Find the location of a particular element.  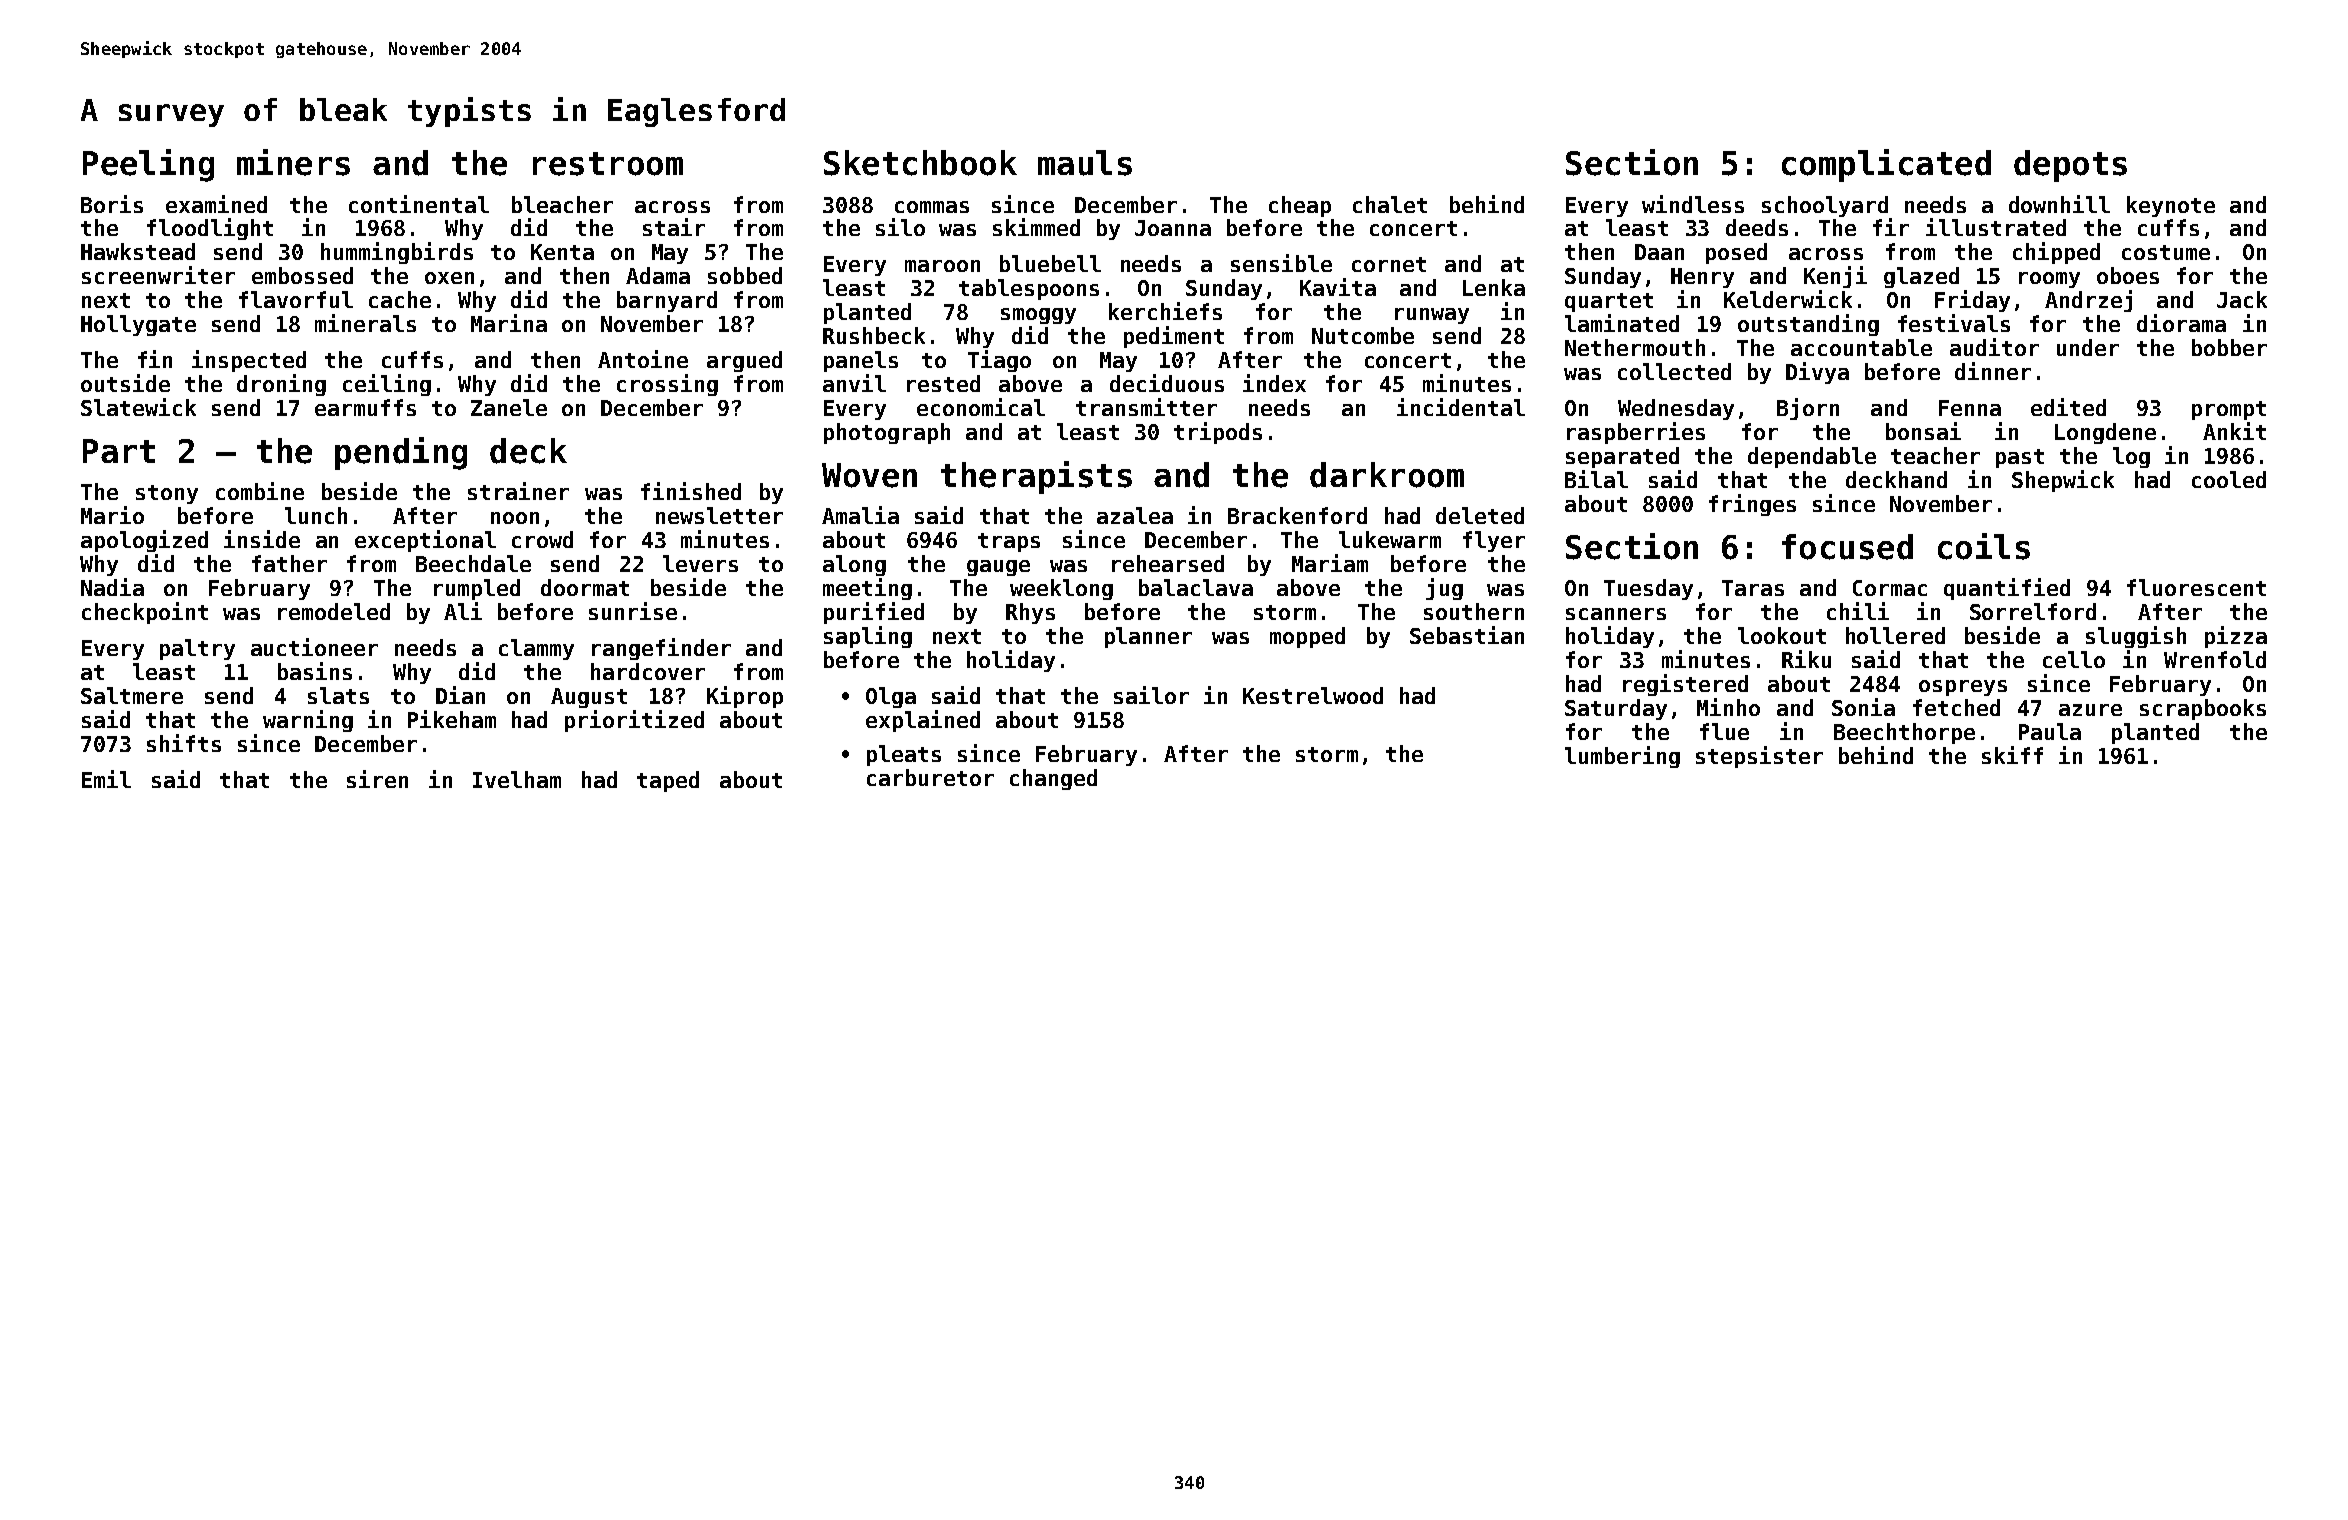

changed is located at coordinates (1053, 779).
